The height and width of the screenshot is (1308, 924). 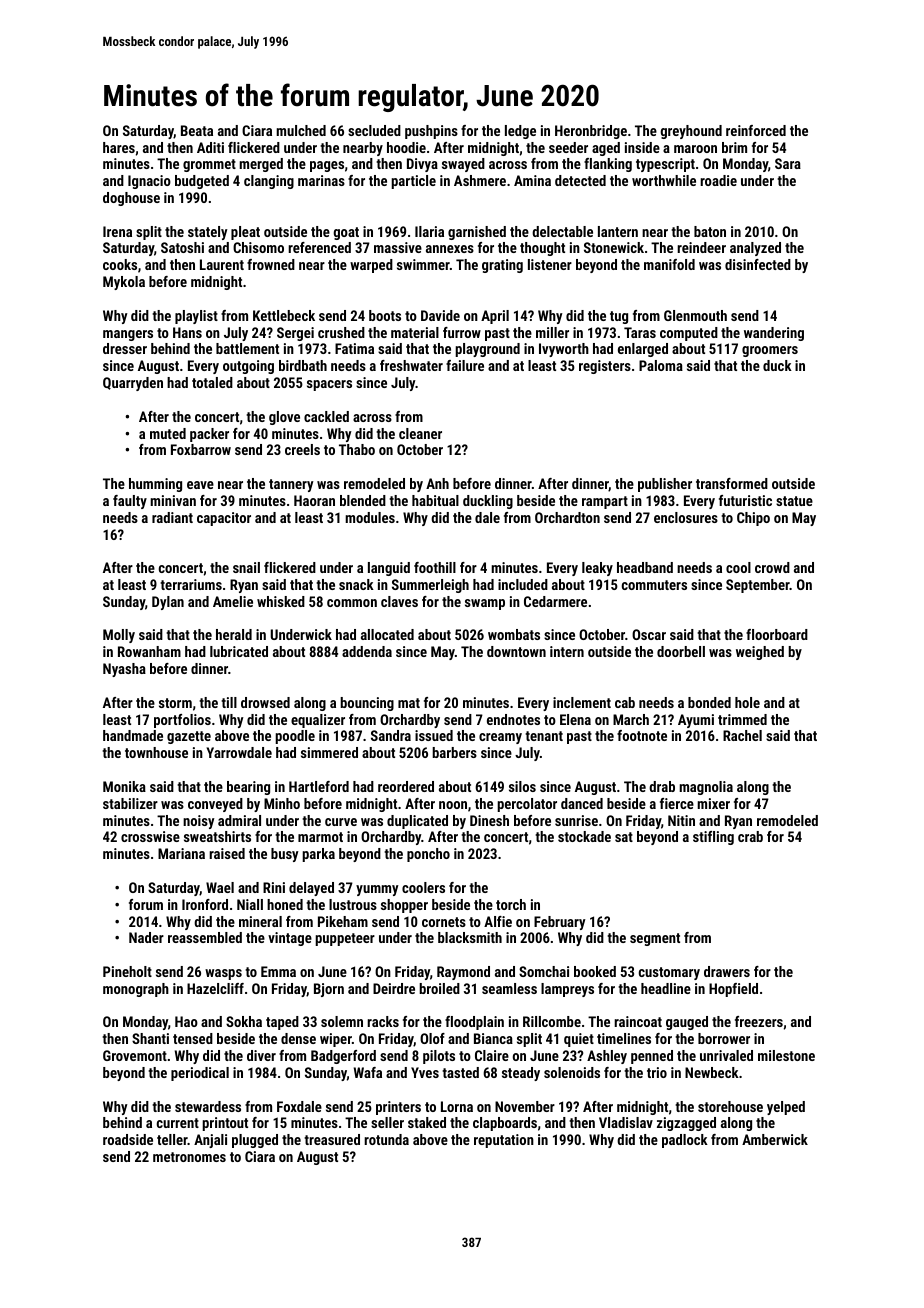 I want to click on weighed, so click(x=760, y=653).
